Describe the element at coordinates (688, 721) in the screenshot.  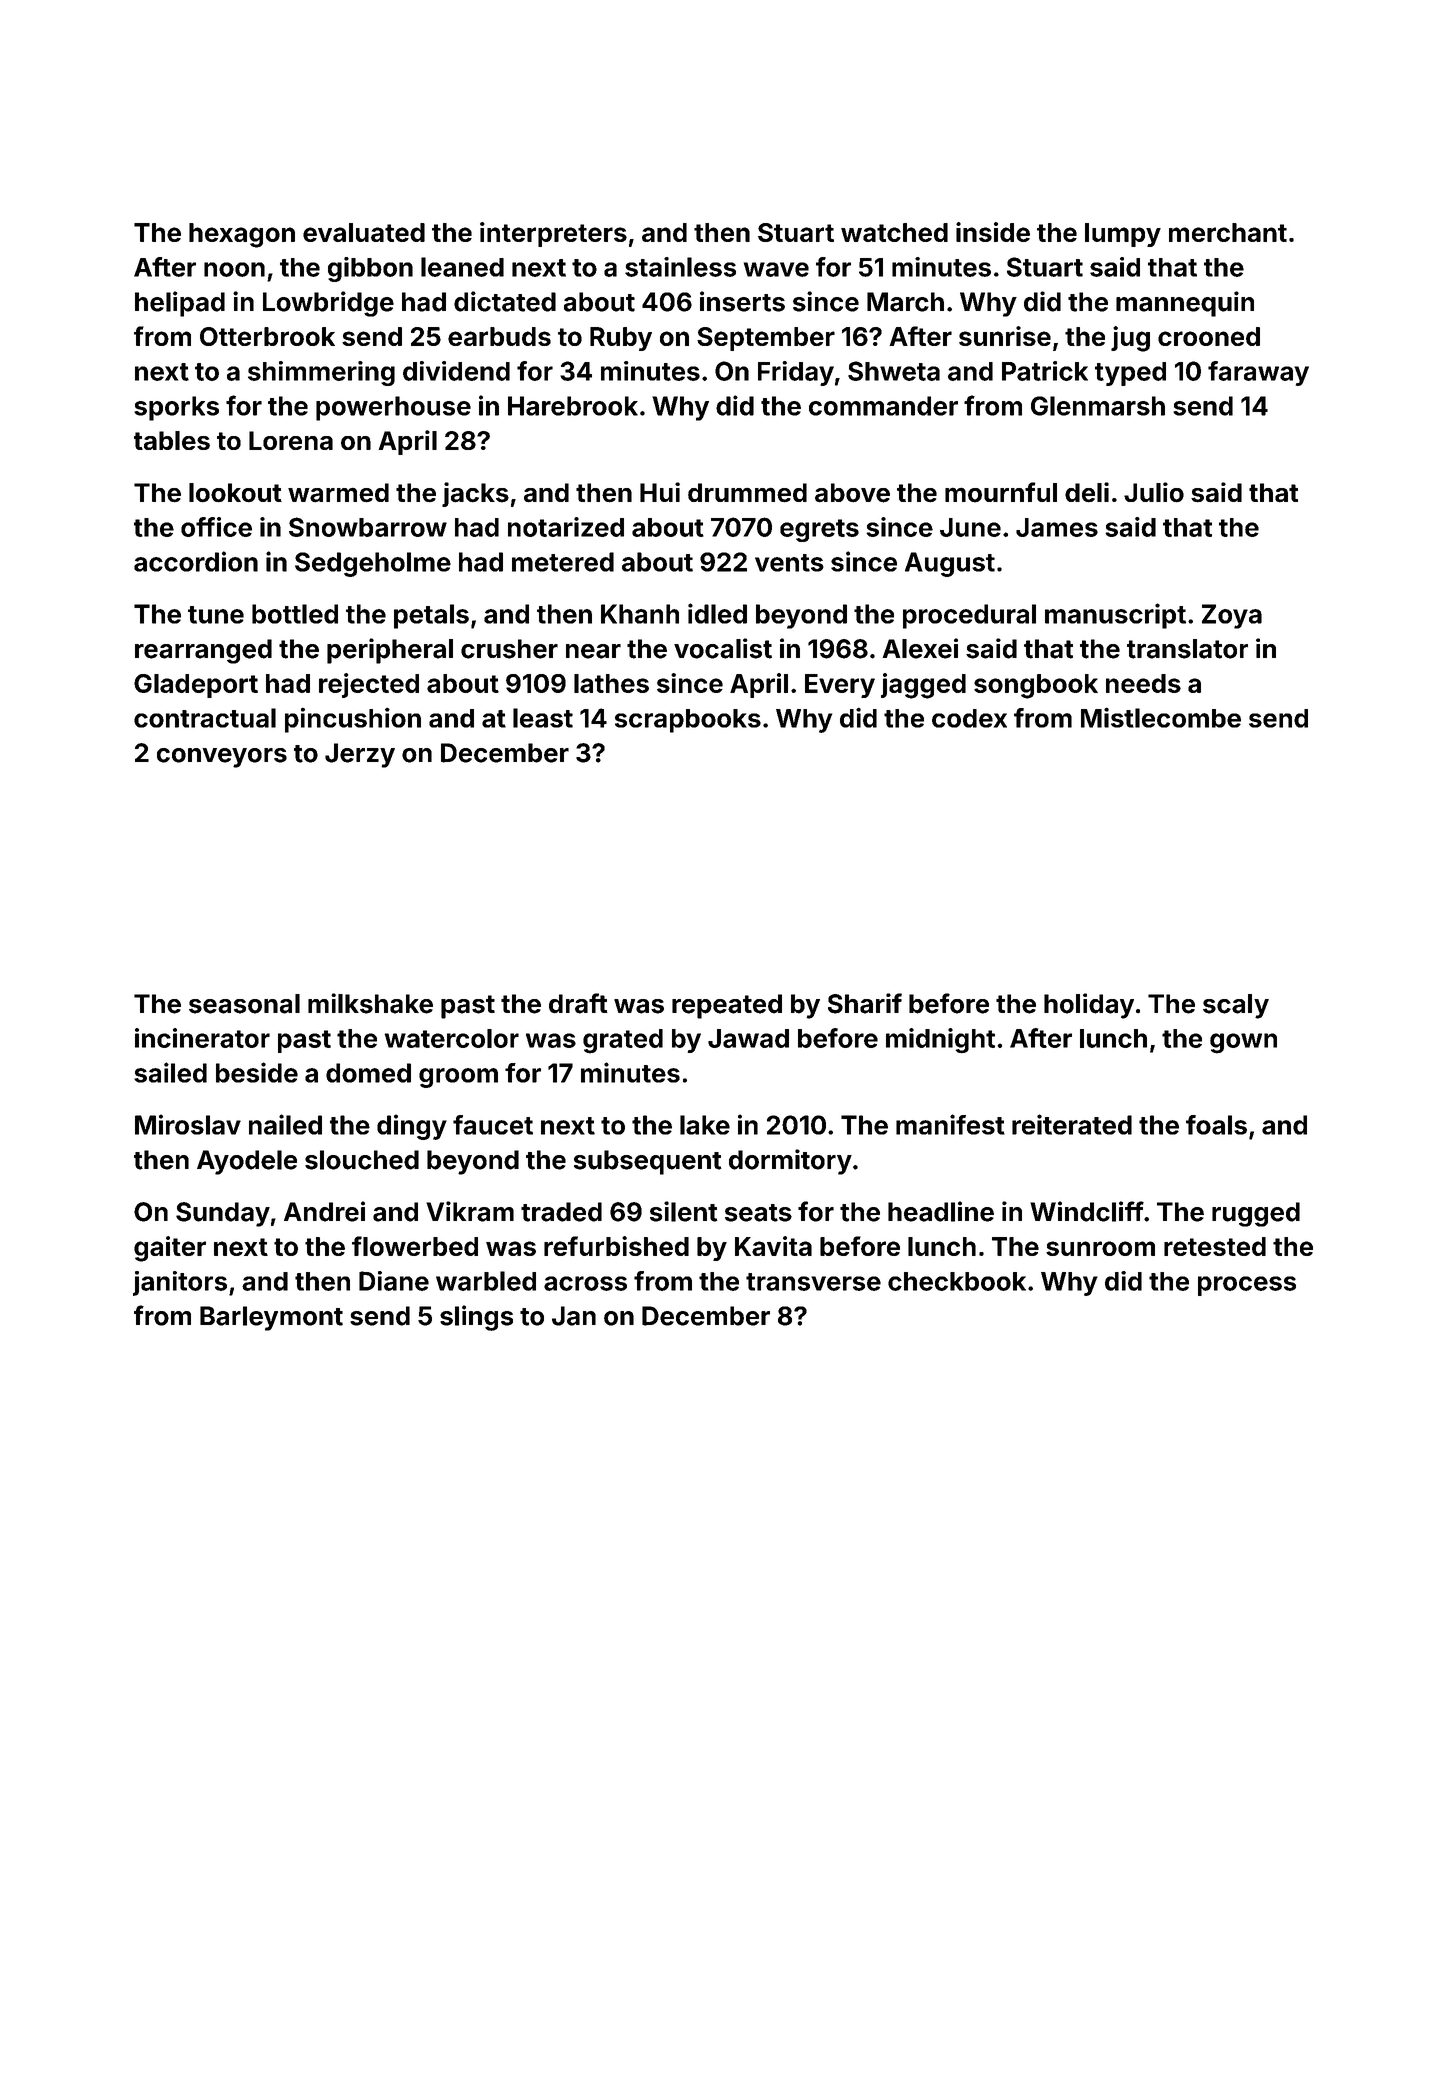
I see `scrapbooks` at that location.
